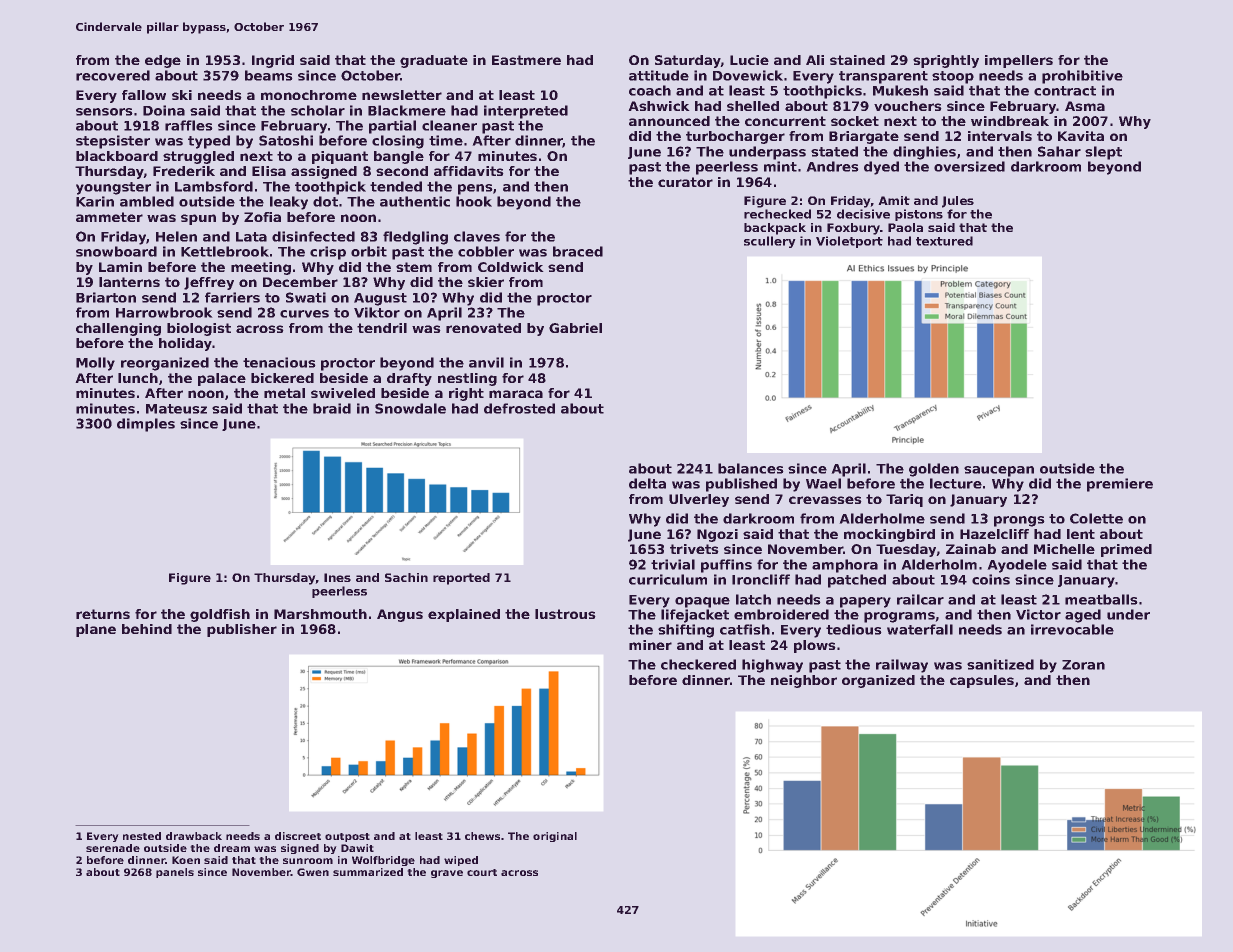  Describe the element at coordinates (369, 251) in the image. I see `orbit` at that location.
